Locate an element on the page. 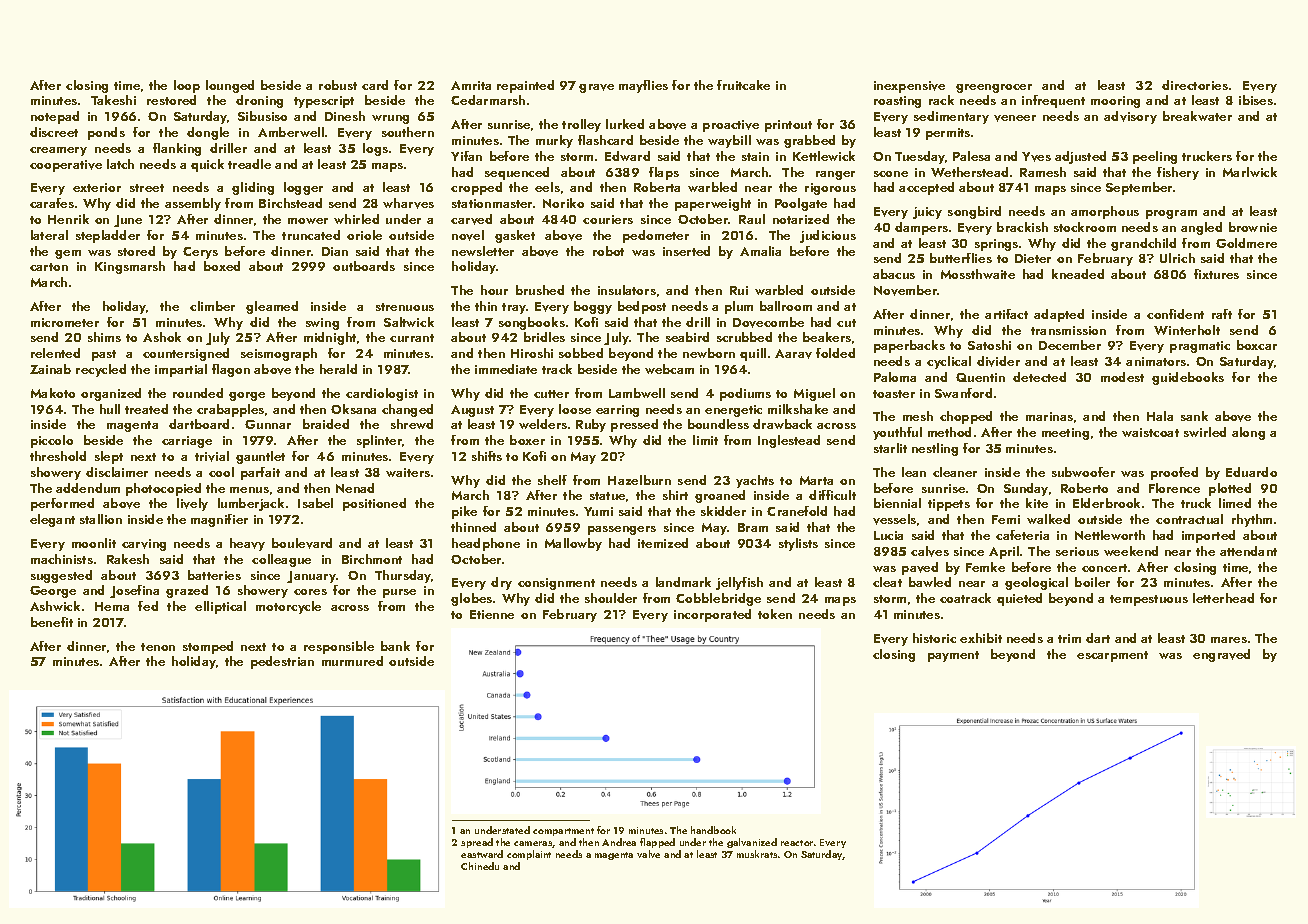 Image resolution: width=1308 pixels, height=924 pixels. logs is located at coordinates (375, 149).
